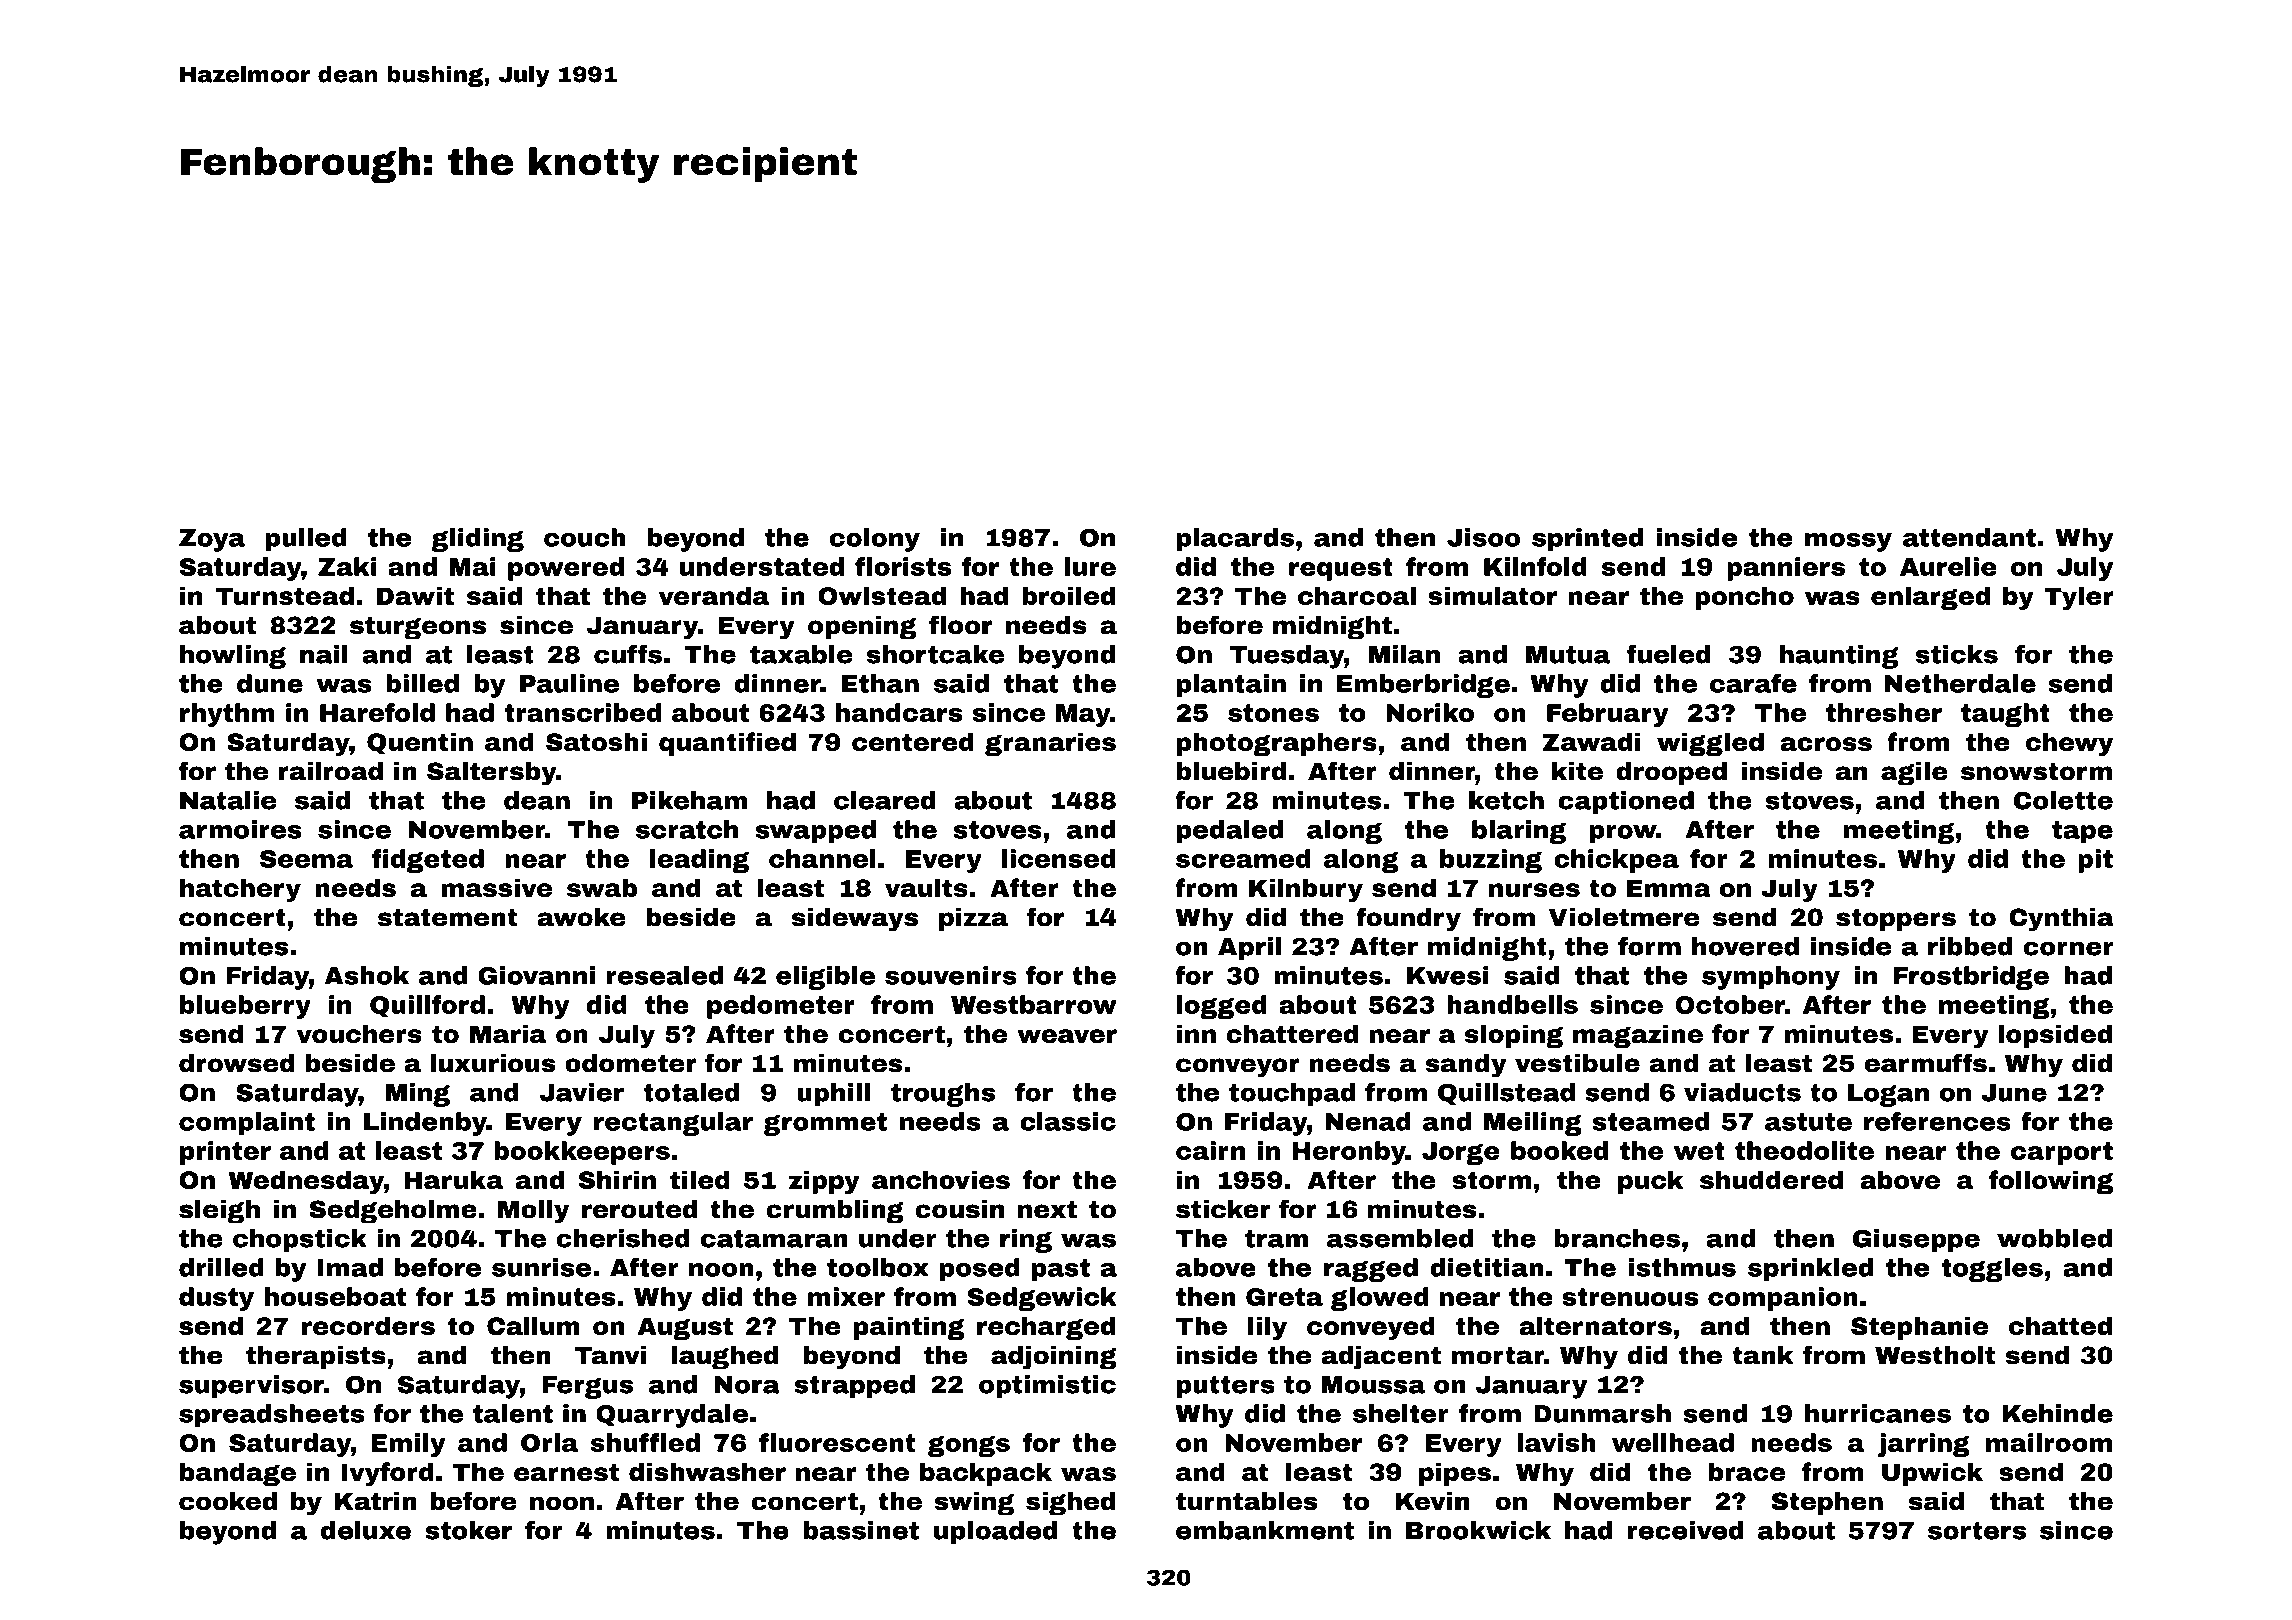 Image resolution: width=2292 pixels, height=1620 pixels. What do you see at coordinates (1771, 978) in the screenshot?
I see `symphony` at bounding box center [1771, 978].
